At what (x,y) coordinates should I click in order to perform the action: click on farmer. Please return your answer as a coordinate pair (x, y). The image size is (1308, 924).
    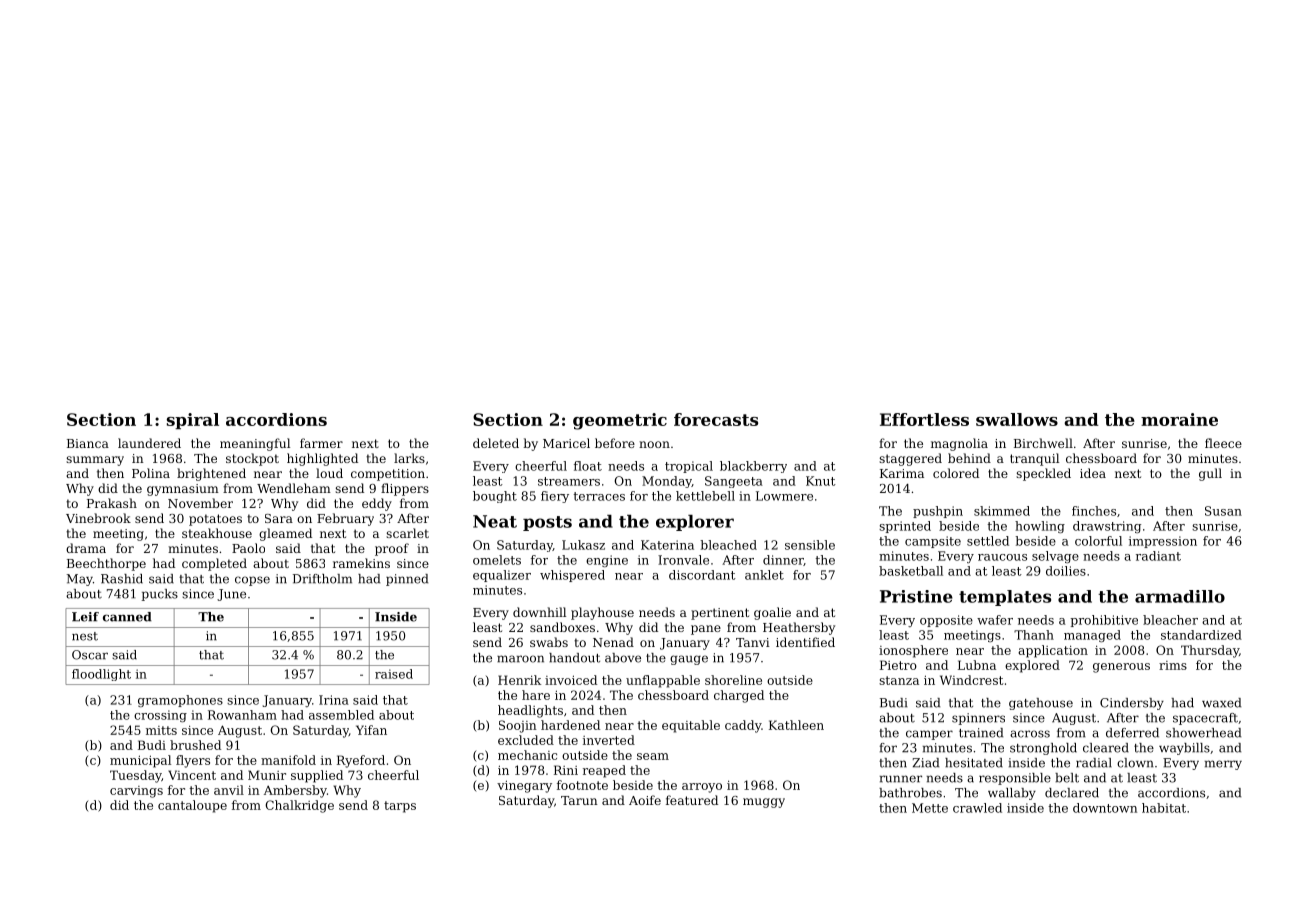
    Looking at the image, I should click on (321, 443).
